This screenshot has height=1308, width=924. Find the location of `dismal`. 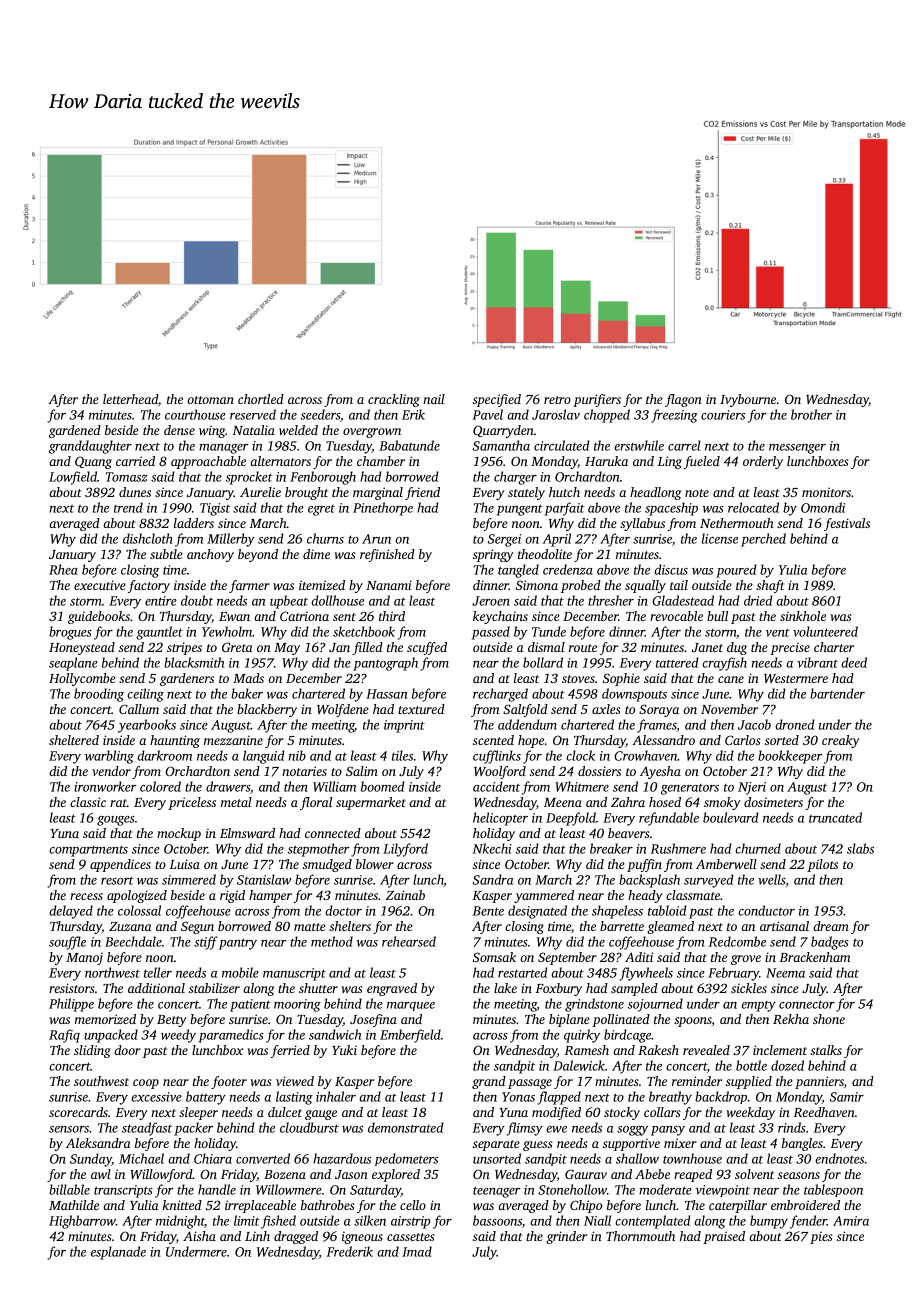

dismal is located at coordinates (546, 647).
